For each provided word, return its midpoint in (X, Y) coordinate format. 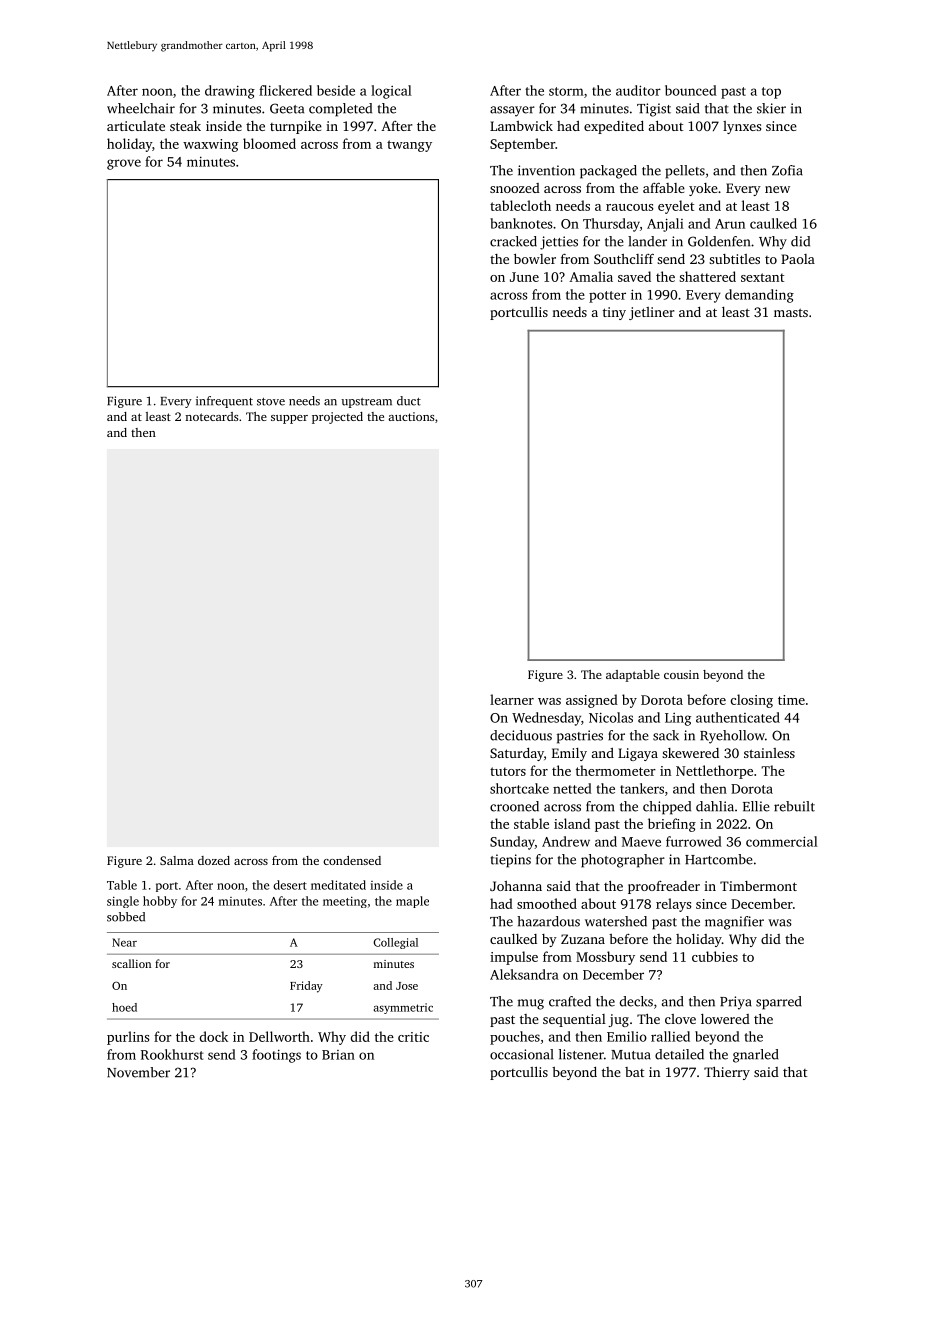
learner (512, 699)
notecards (211, 416)
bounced (691, 90)
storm (566, 91)
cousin (681, 674)
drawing (230, 92)
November (138, 1072)
